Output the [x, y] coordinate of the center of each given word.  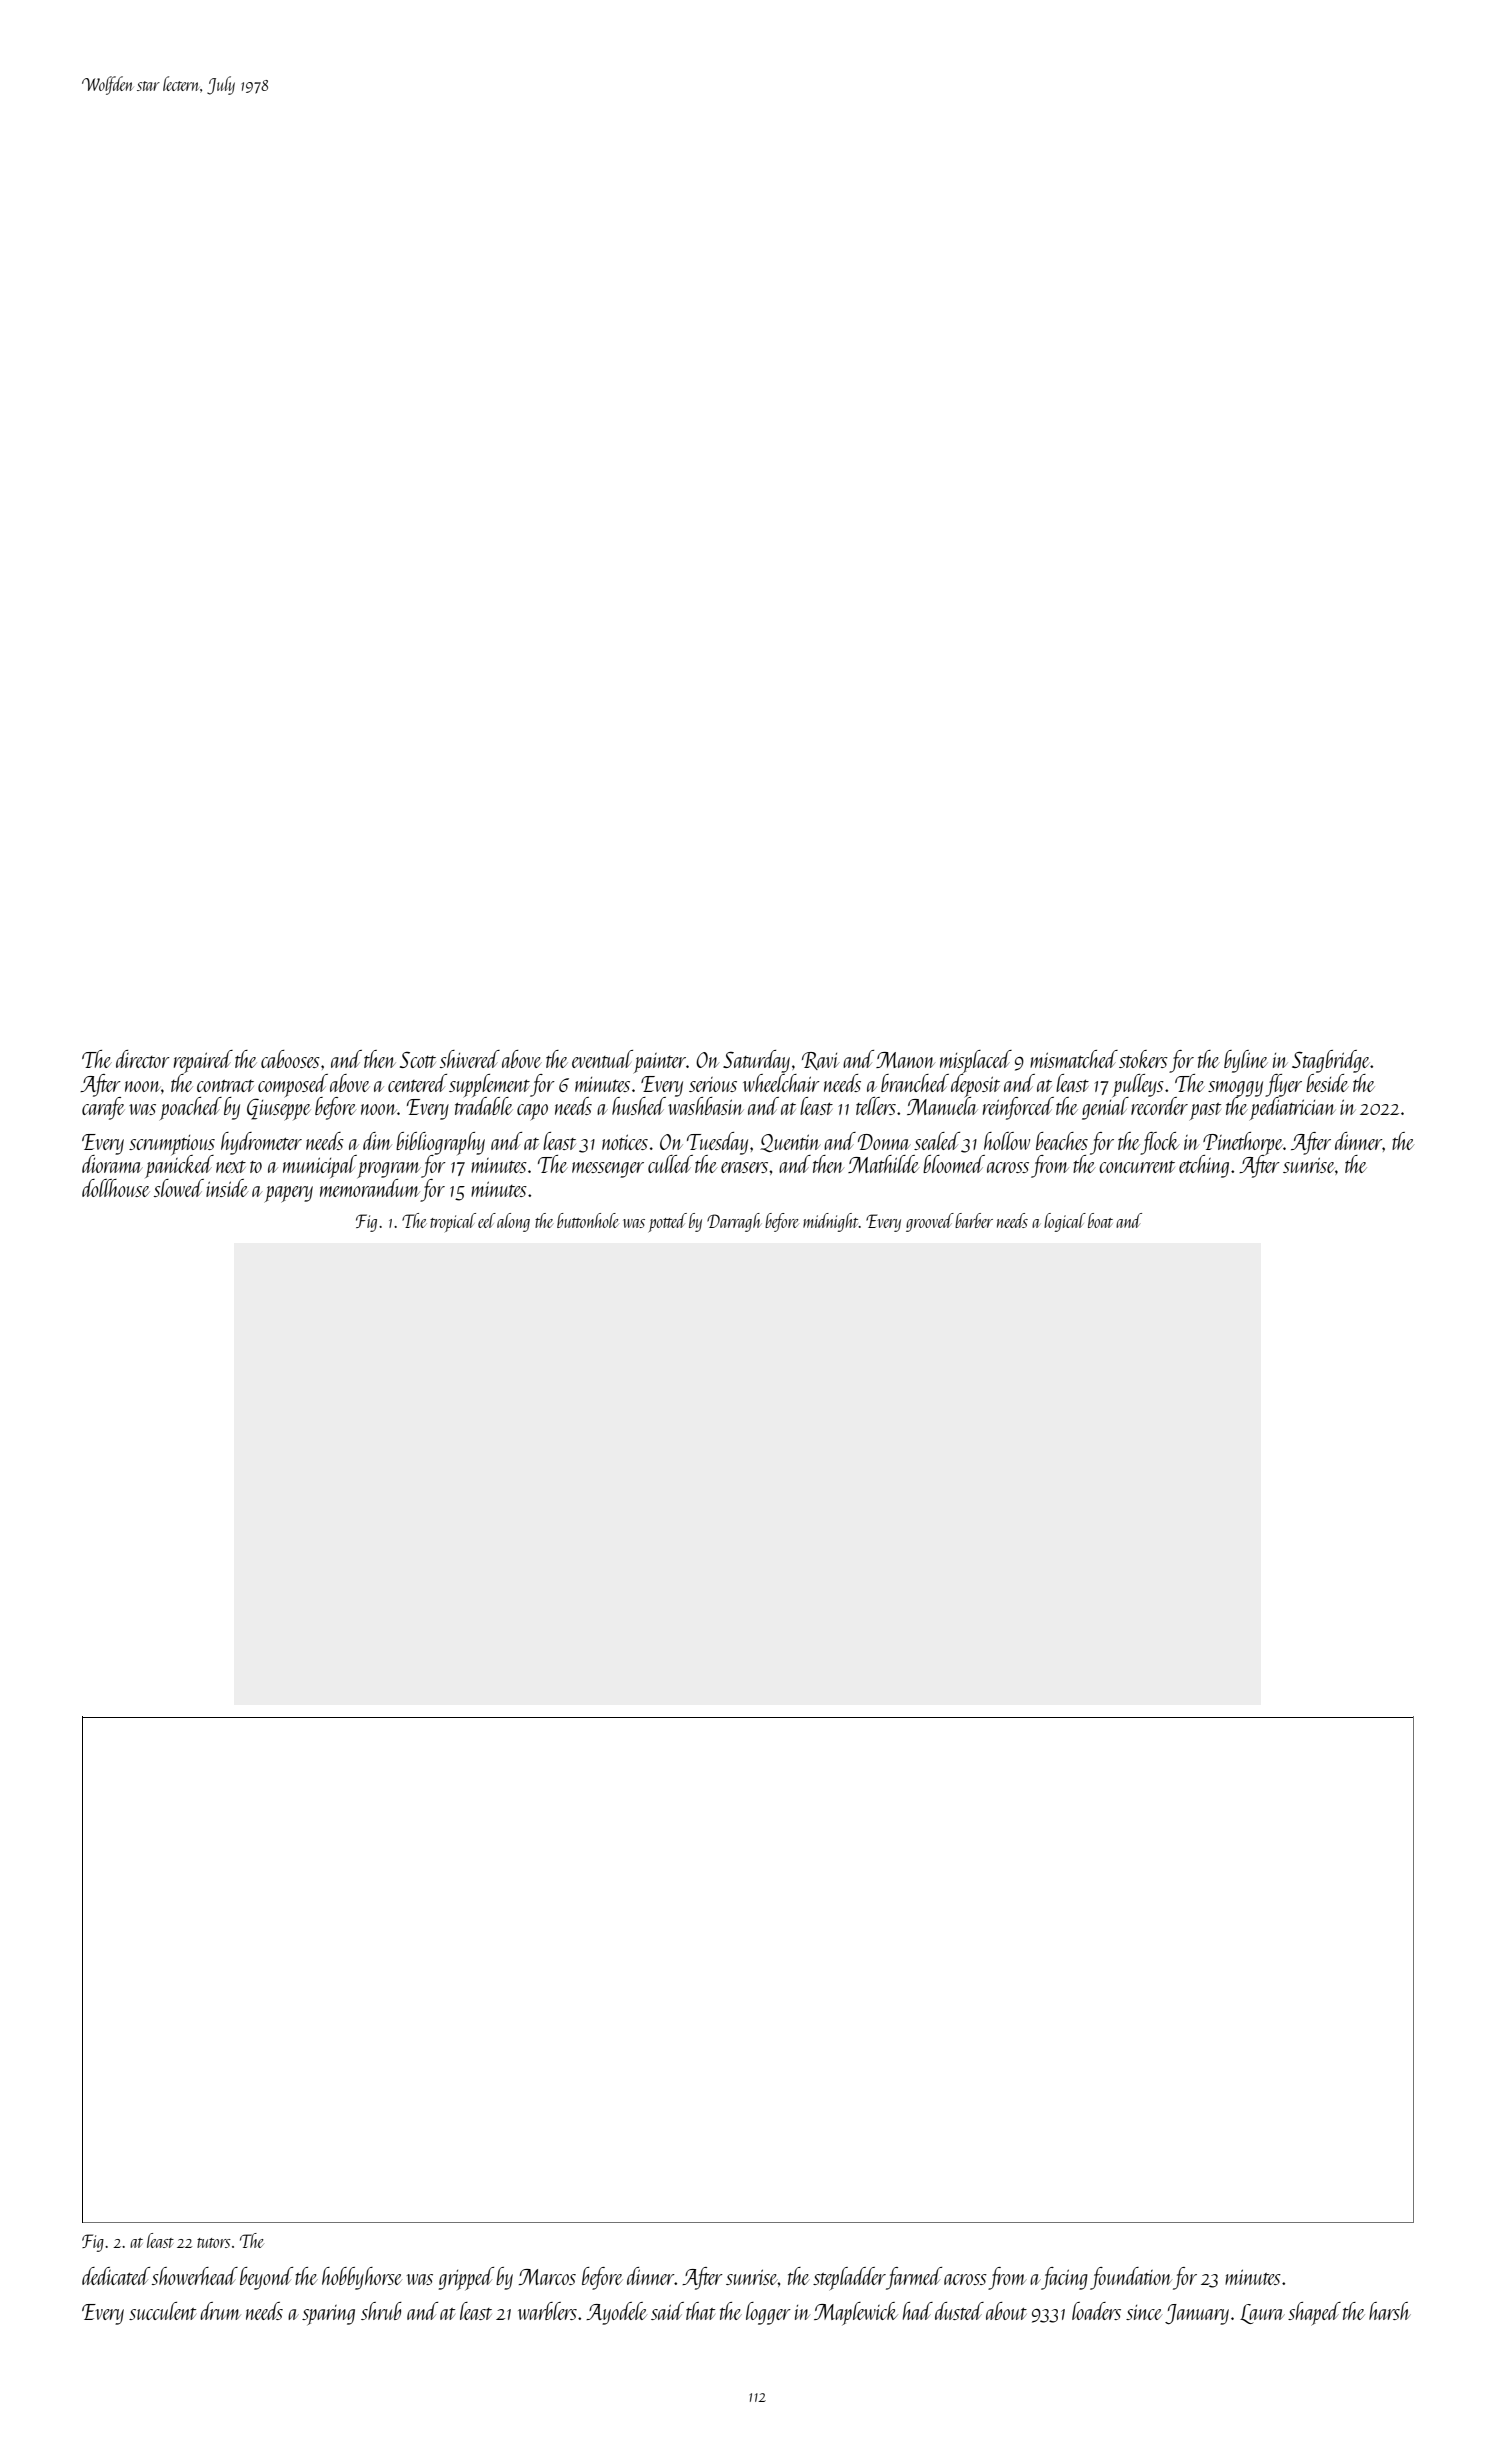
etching [1204, 1166]
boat [1100, 1220]
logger [768, 2313]
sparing [328, 2315]
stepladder [849, 2278]
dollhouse [116, 1188]
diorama [112, 1164]
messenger [608, 1170]
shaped [1314, 2313]
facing [1064, 2278]
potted [668, 1222]
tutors [214, 2243]
